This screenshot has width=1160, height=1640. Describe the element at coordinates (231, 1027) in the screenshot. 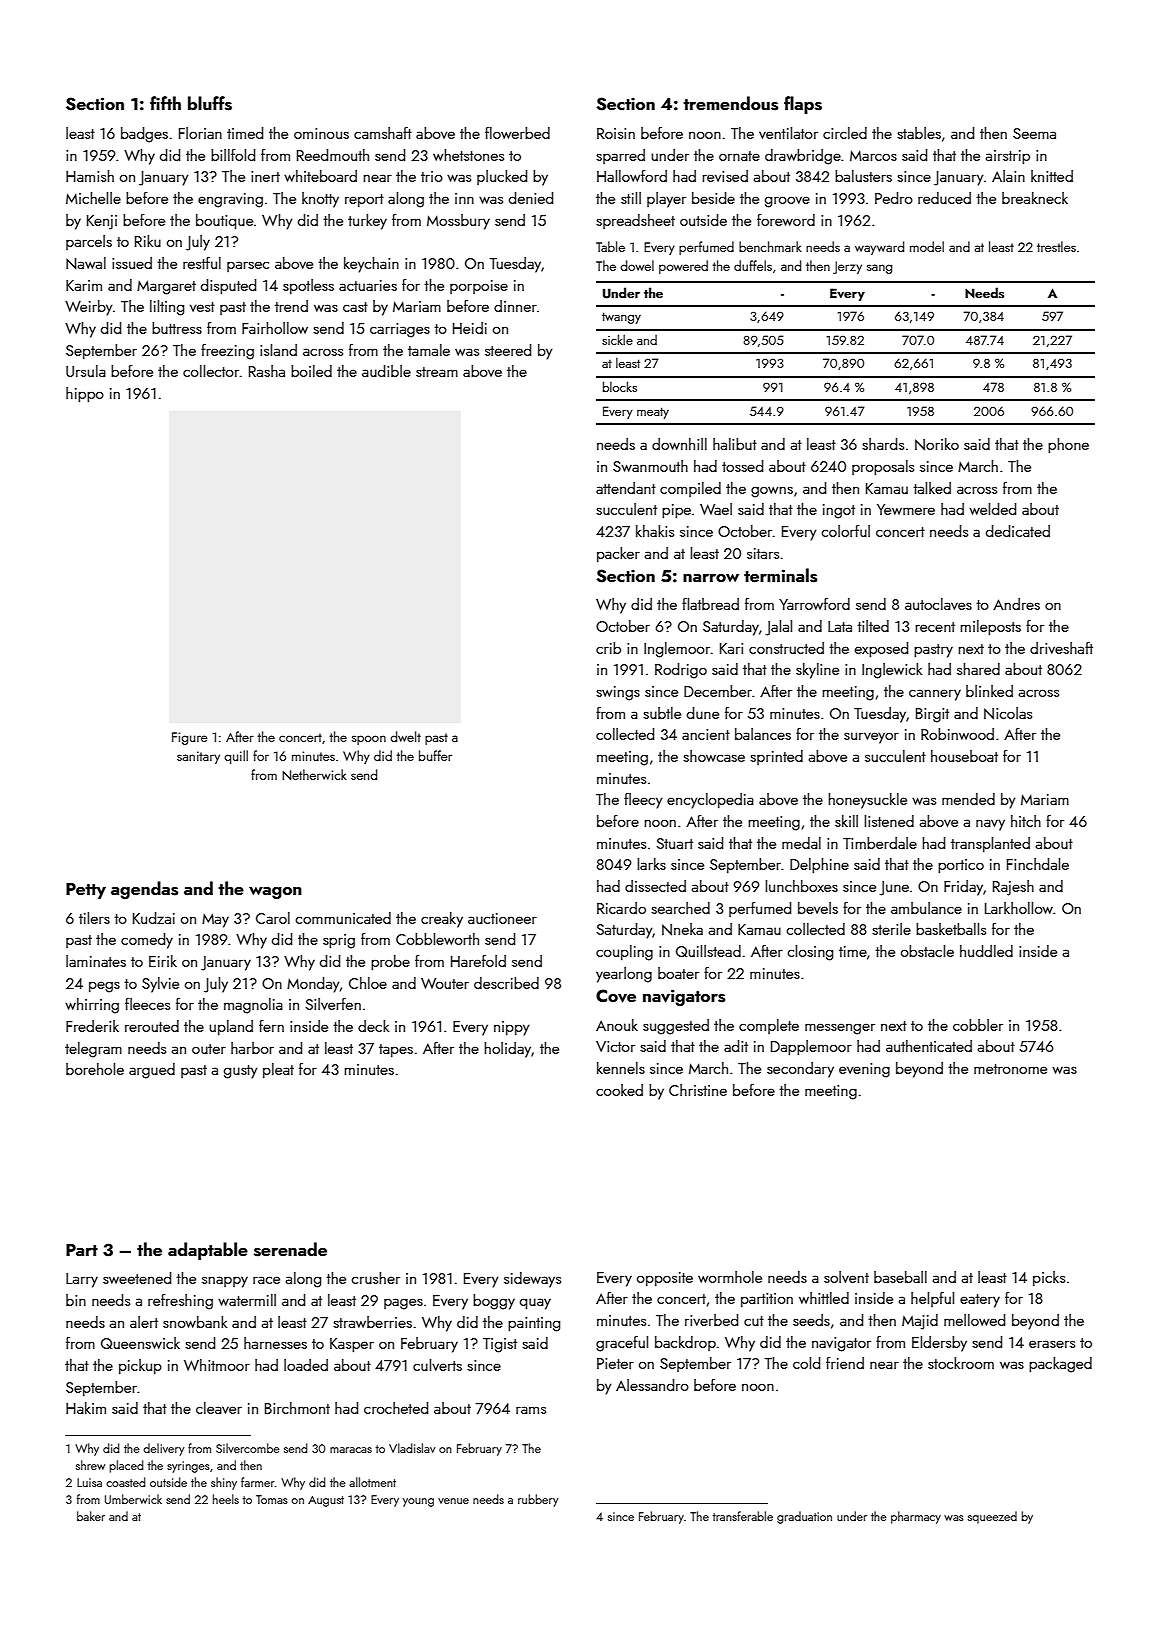

I see `upland` at that location.
